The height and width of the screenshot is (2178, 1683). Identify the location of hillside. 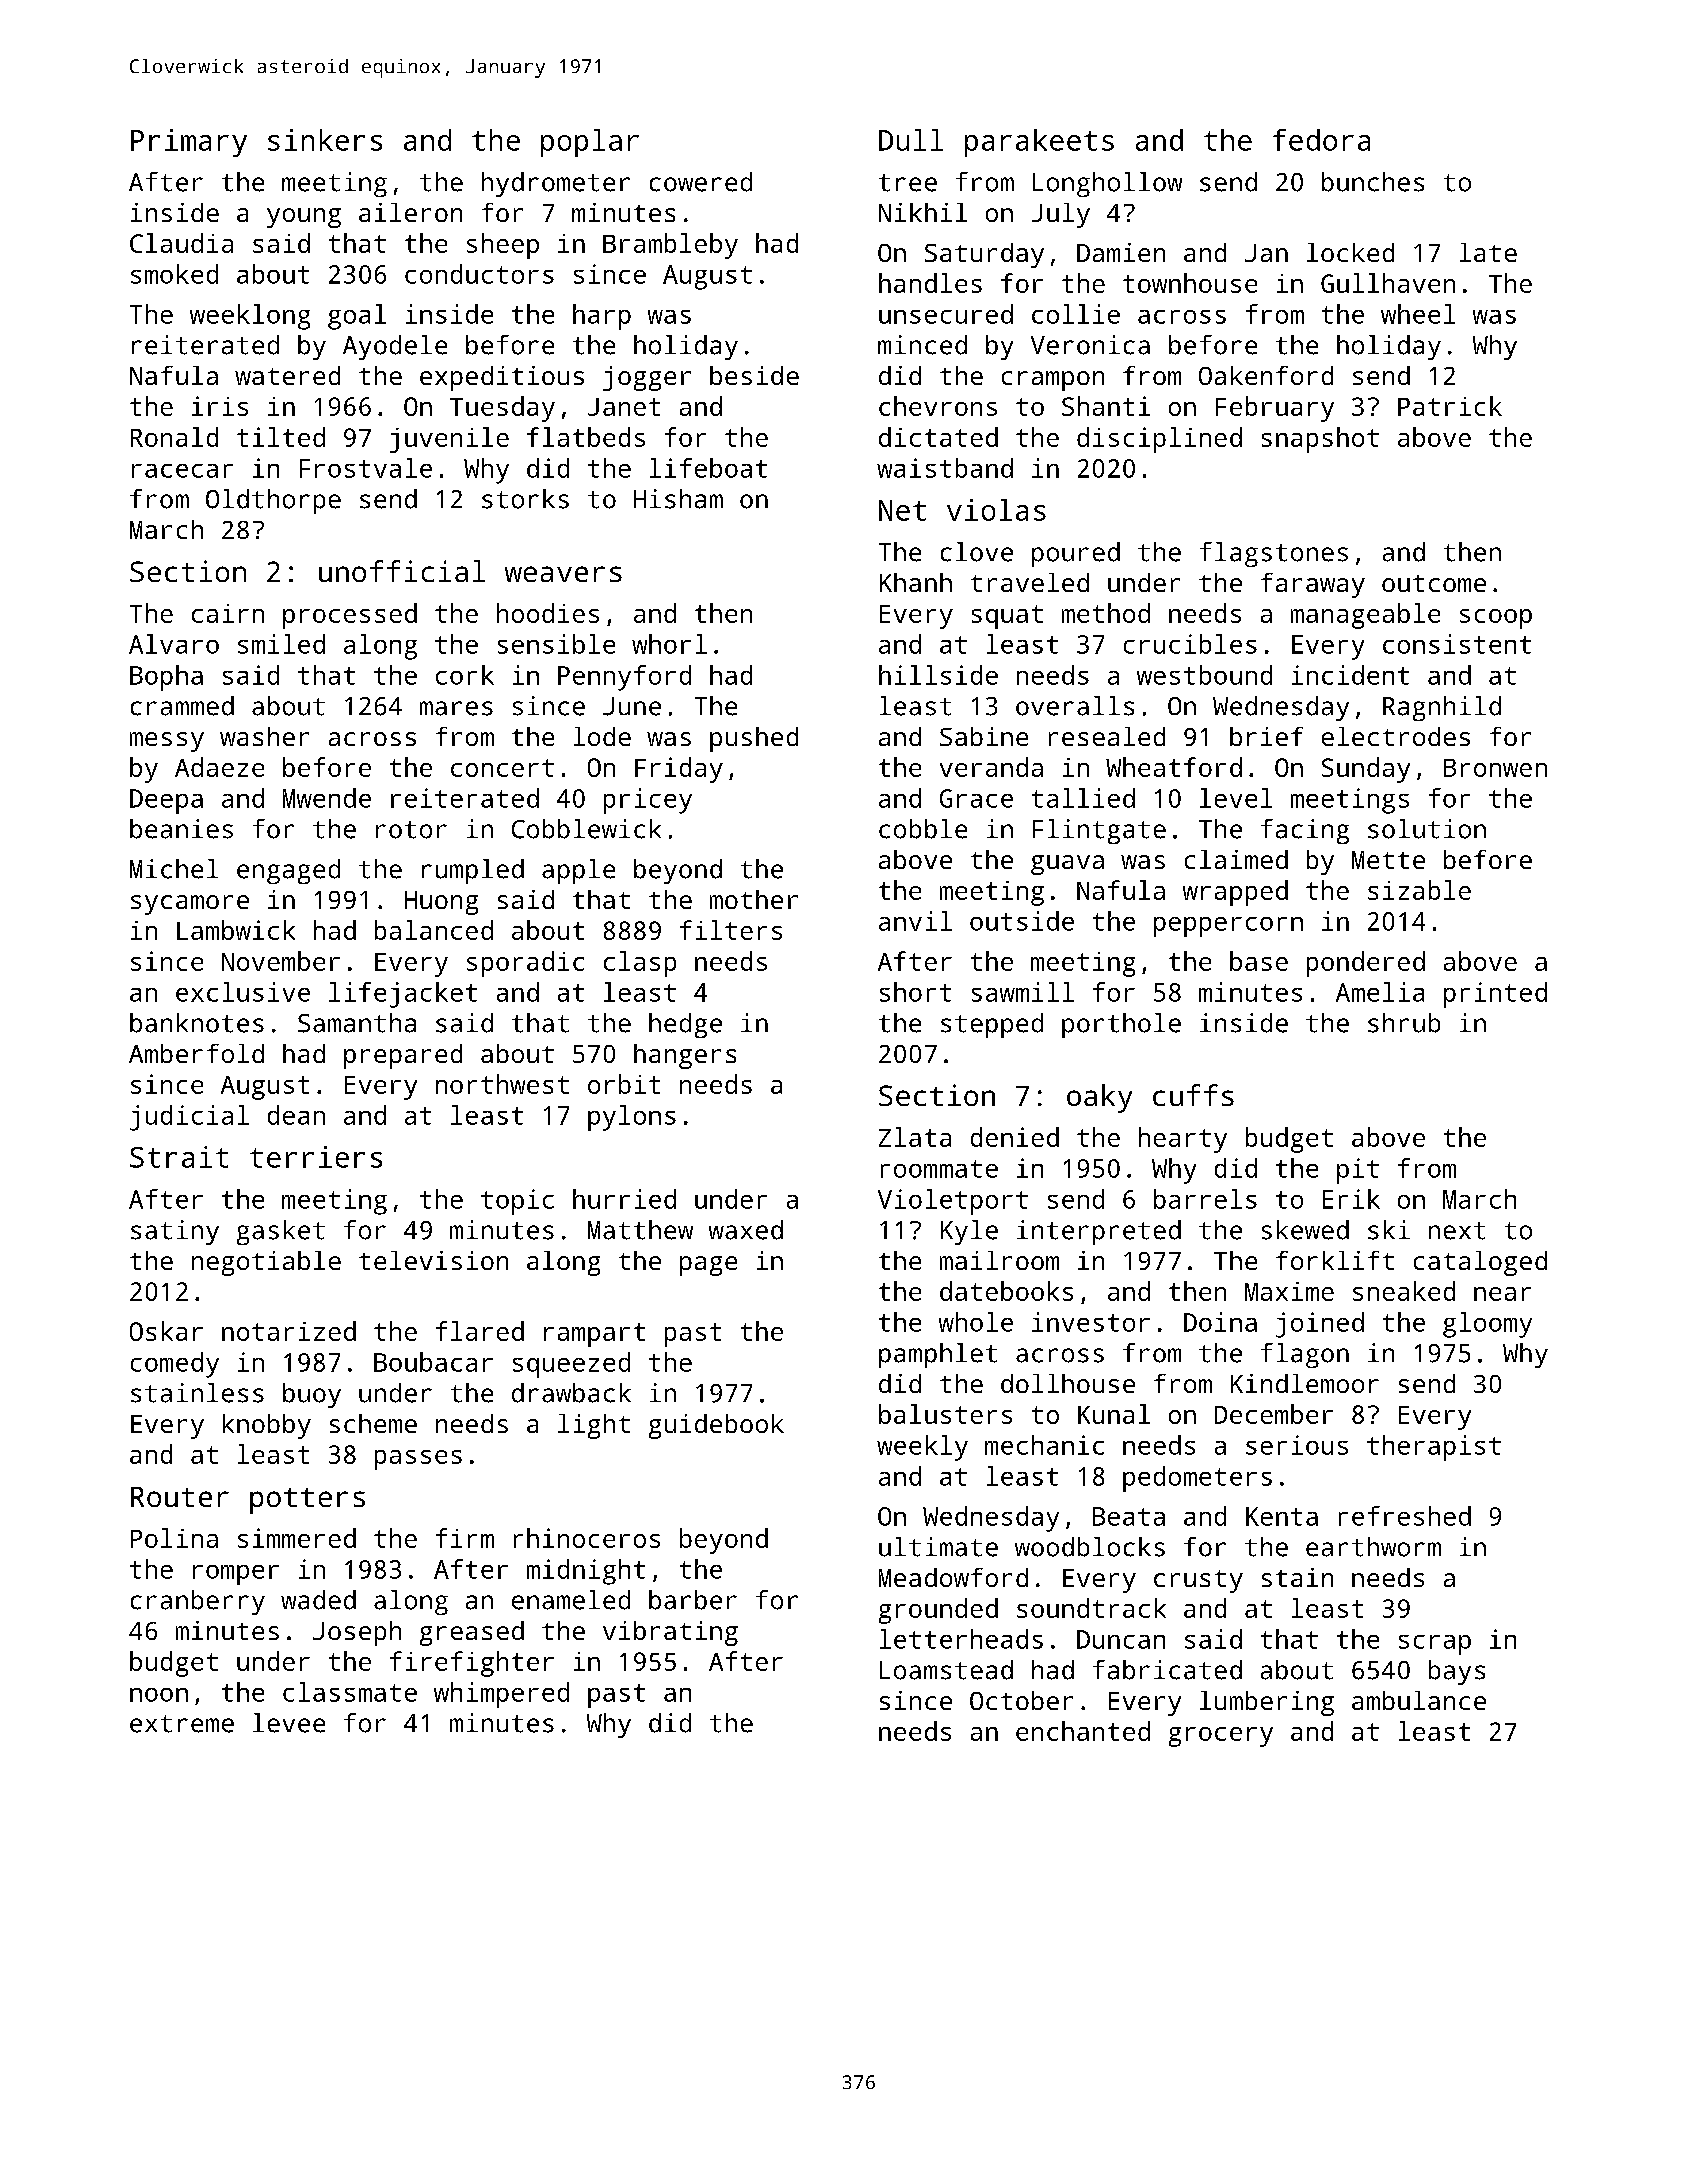
(938, 675).
